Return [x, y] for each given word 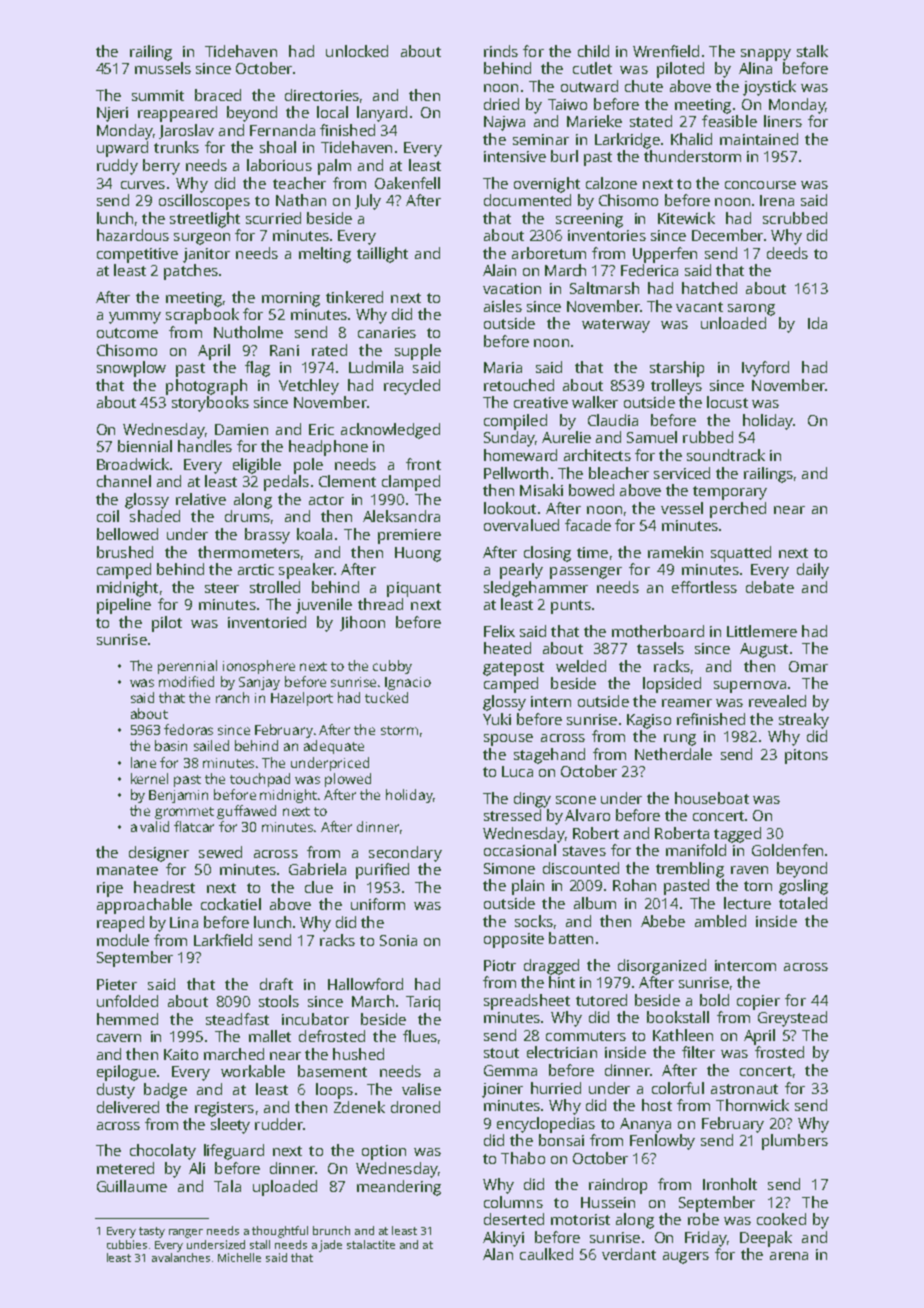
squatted [741, 554]
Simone [509, 868]
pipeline [124, 606]
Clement [347, 481]
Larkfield [223, 940]
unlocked [357, 51]
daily [813, 571]
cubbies [127, 1244]
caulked [546, 1254]
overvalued [521, 525]
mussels [163, 68]
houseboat [712, 798]
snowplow [131, 369]
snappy [766, 55]
